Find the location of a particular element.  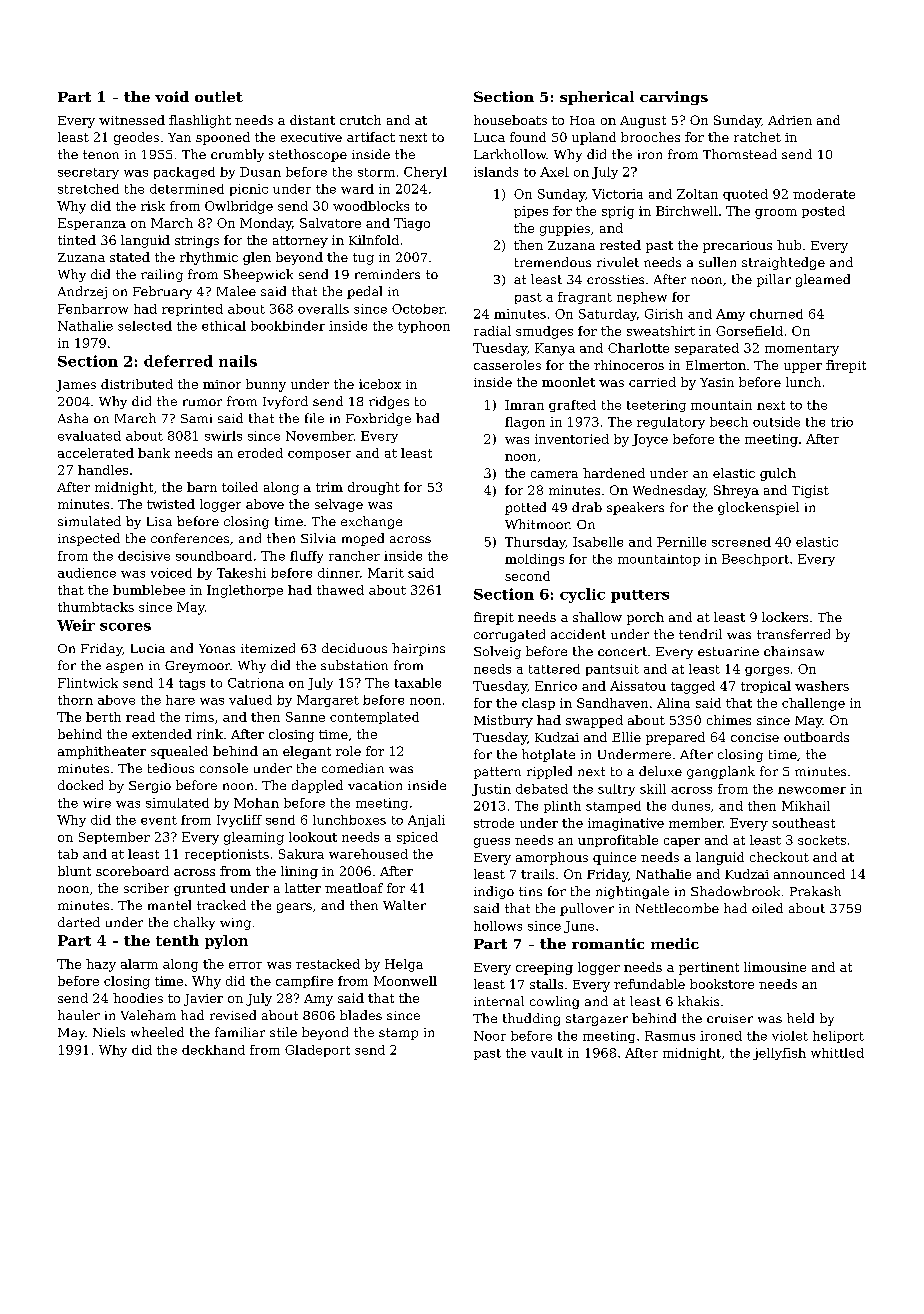

Lucia is located at coordinates (148, 648).
